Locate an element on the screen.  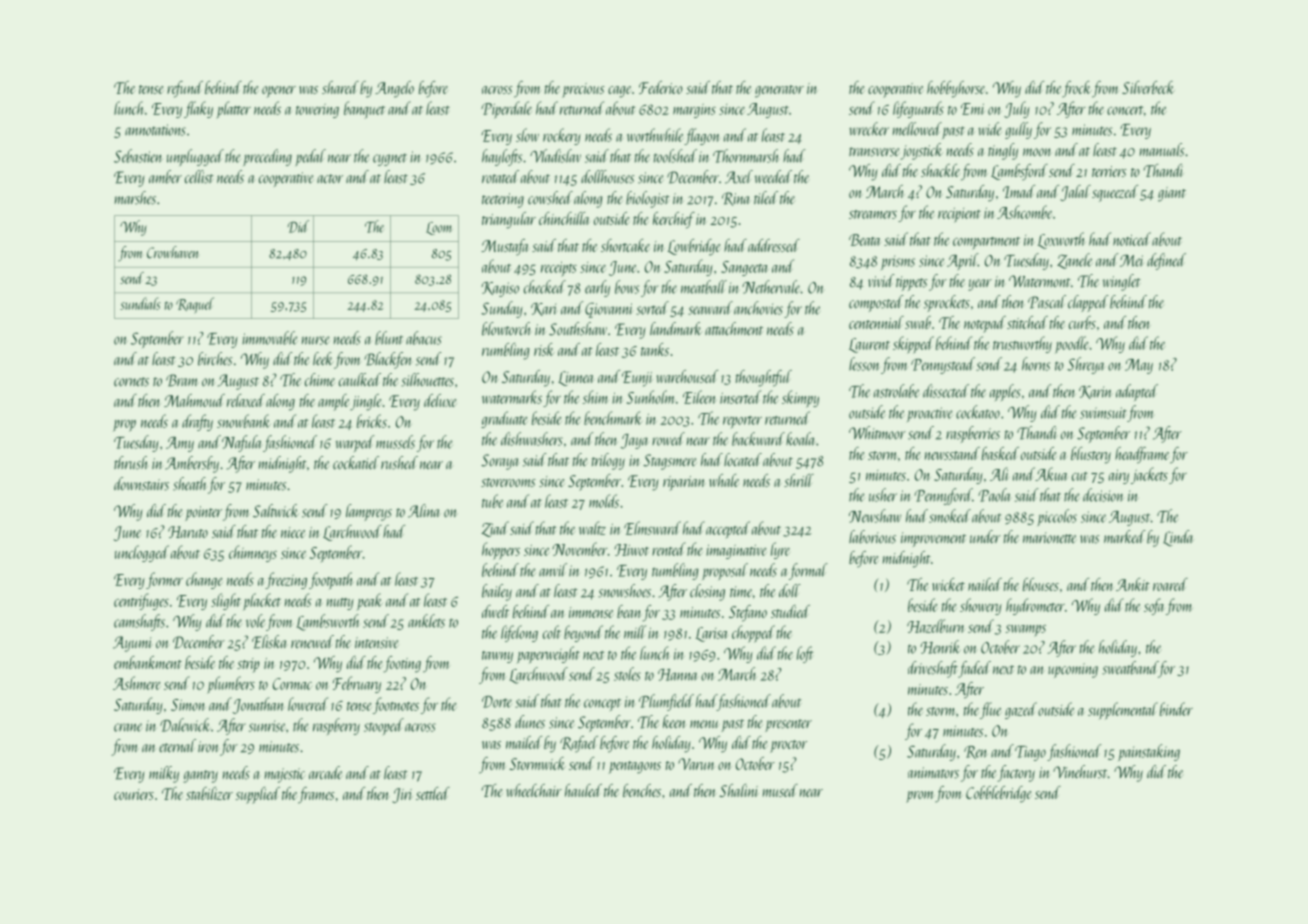
Loom is located at coordinates (439, 228).
